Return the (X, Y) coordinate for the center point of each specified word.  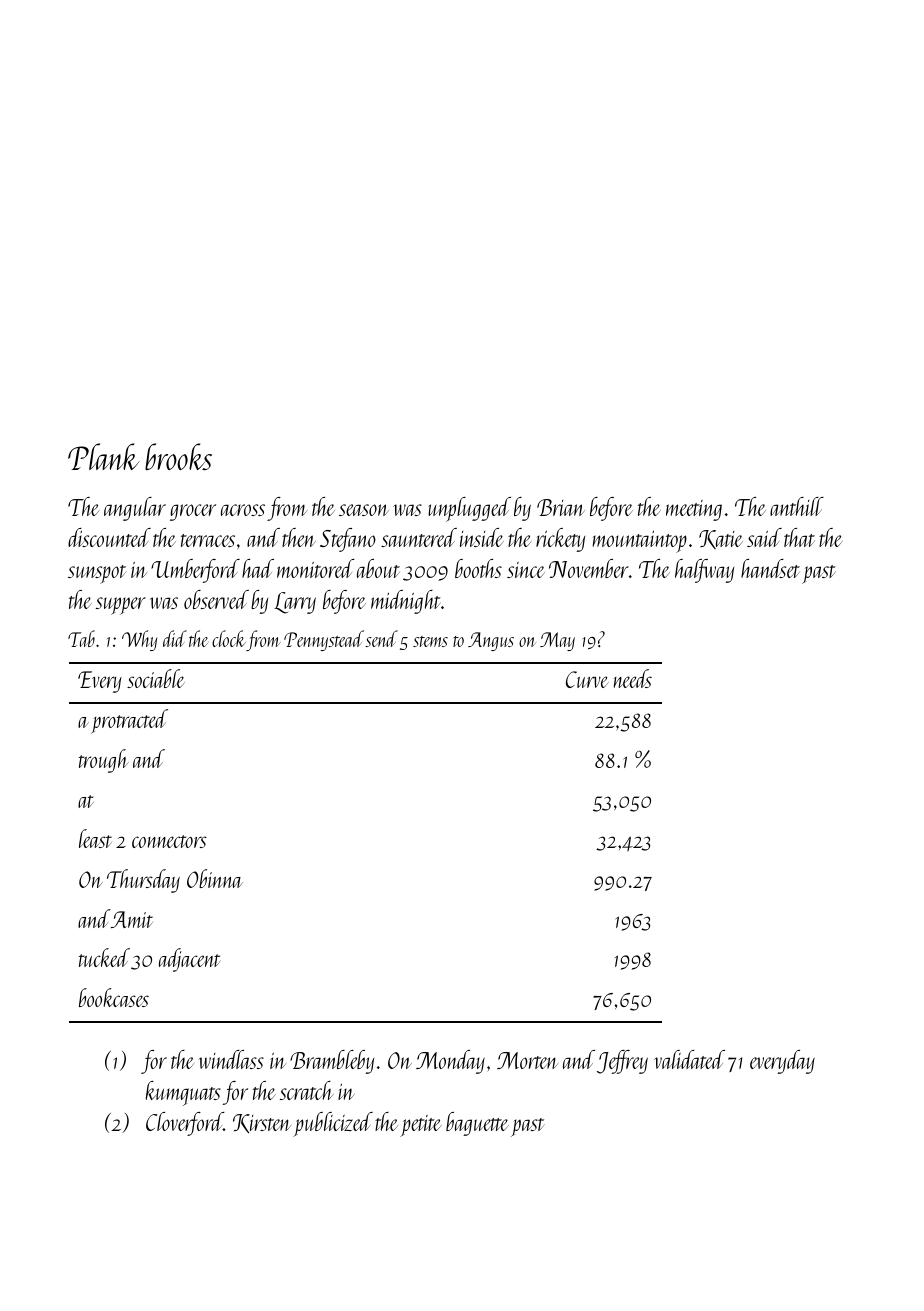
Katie (721, 539)
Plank (104, 456)
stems (430, 641)
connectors (169, 841)
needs (632, 678)
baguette (477, 1124)
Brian (561, 507)
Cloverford (185, 1124)
